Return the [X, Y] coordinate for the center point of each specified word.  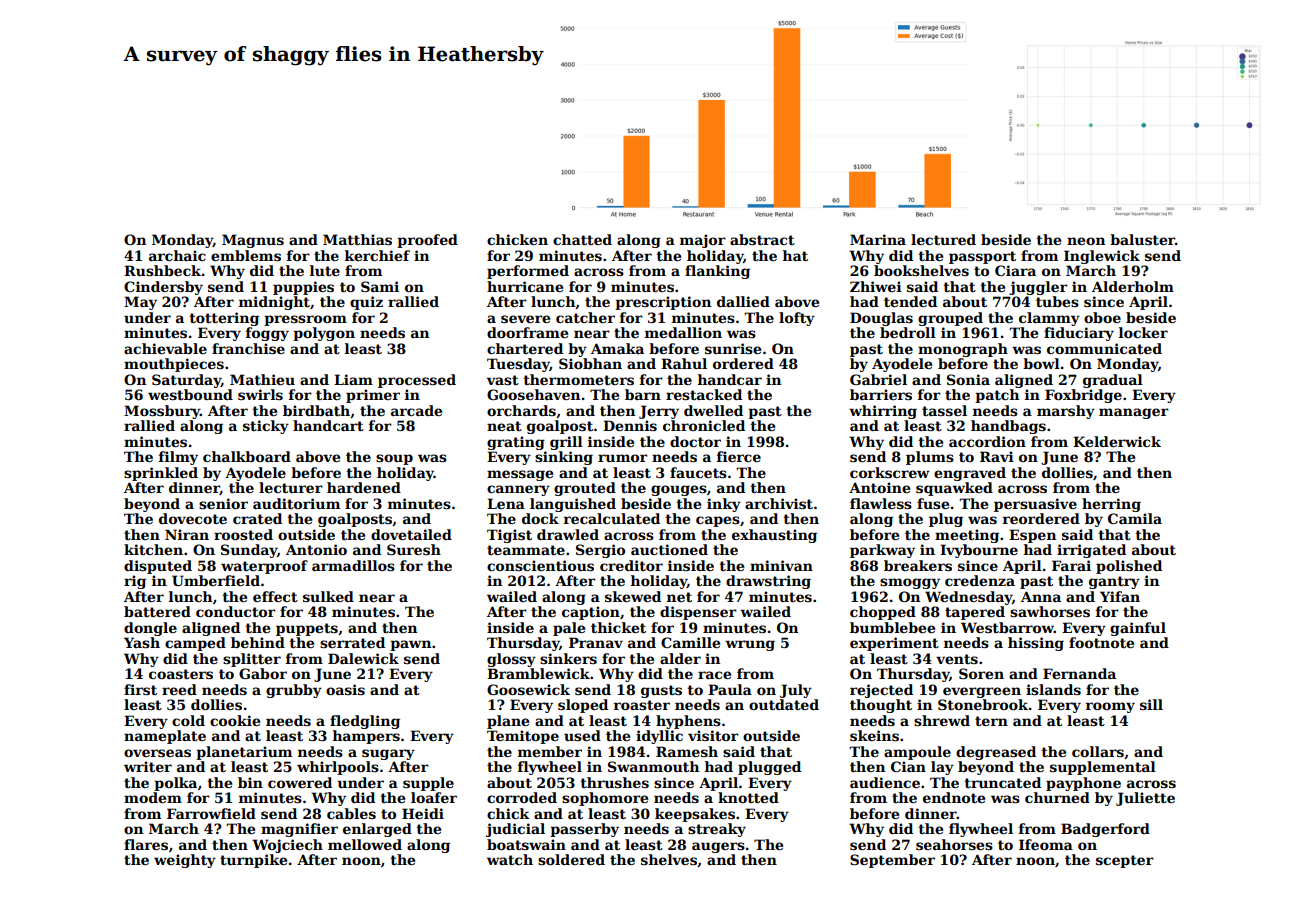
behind [258, 642]
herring [1111, 505]
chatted [582, 239]
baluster [1142, 239]
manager [1134, 413]
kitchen [153, 549]
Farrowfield [211, 813]
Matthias [357, 239]
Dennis [630, 425]
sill [1151, 704]
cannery [518, 490]
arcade [416, 410]
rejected [881, 691]
